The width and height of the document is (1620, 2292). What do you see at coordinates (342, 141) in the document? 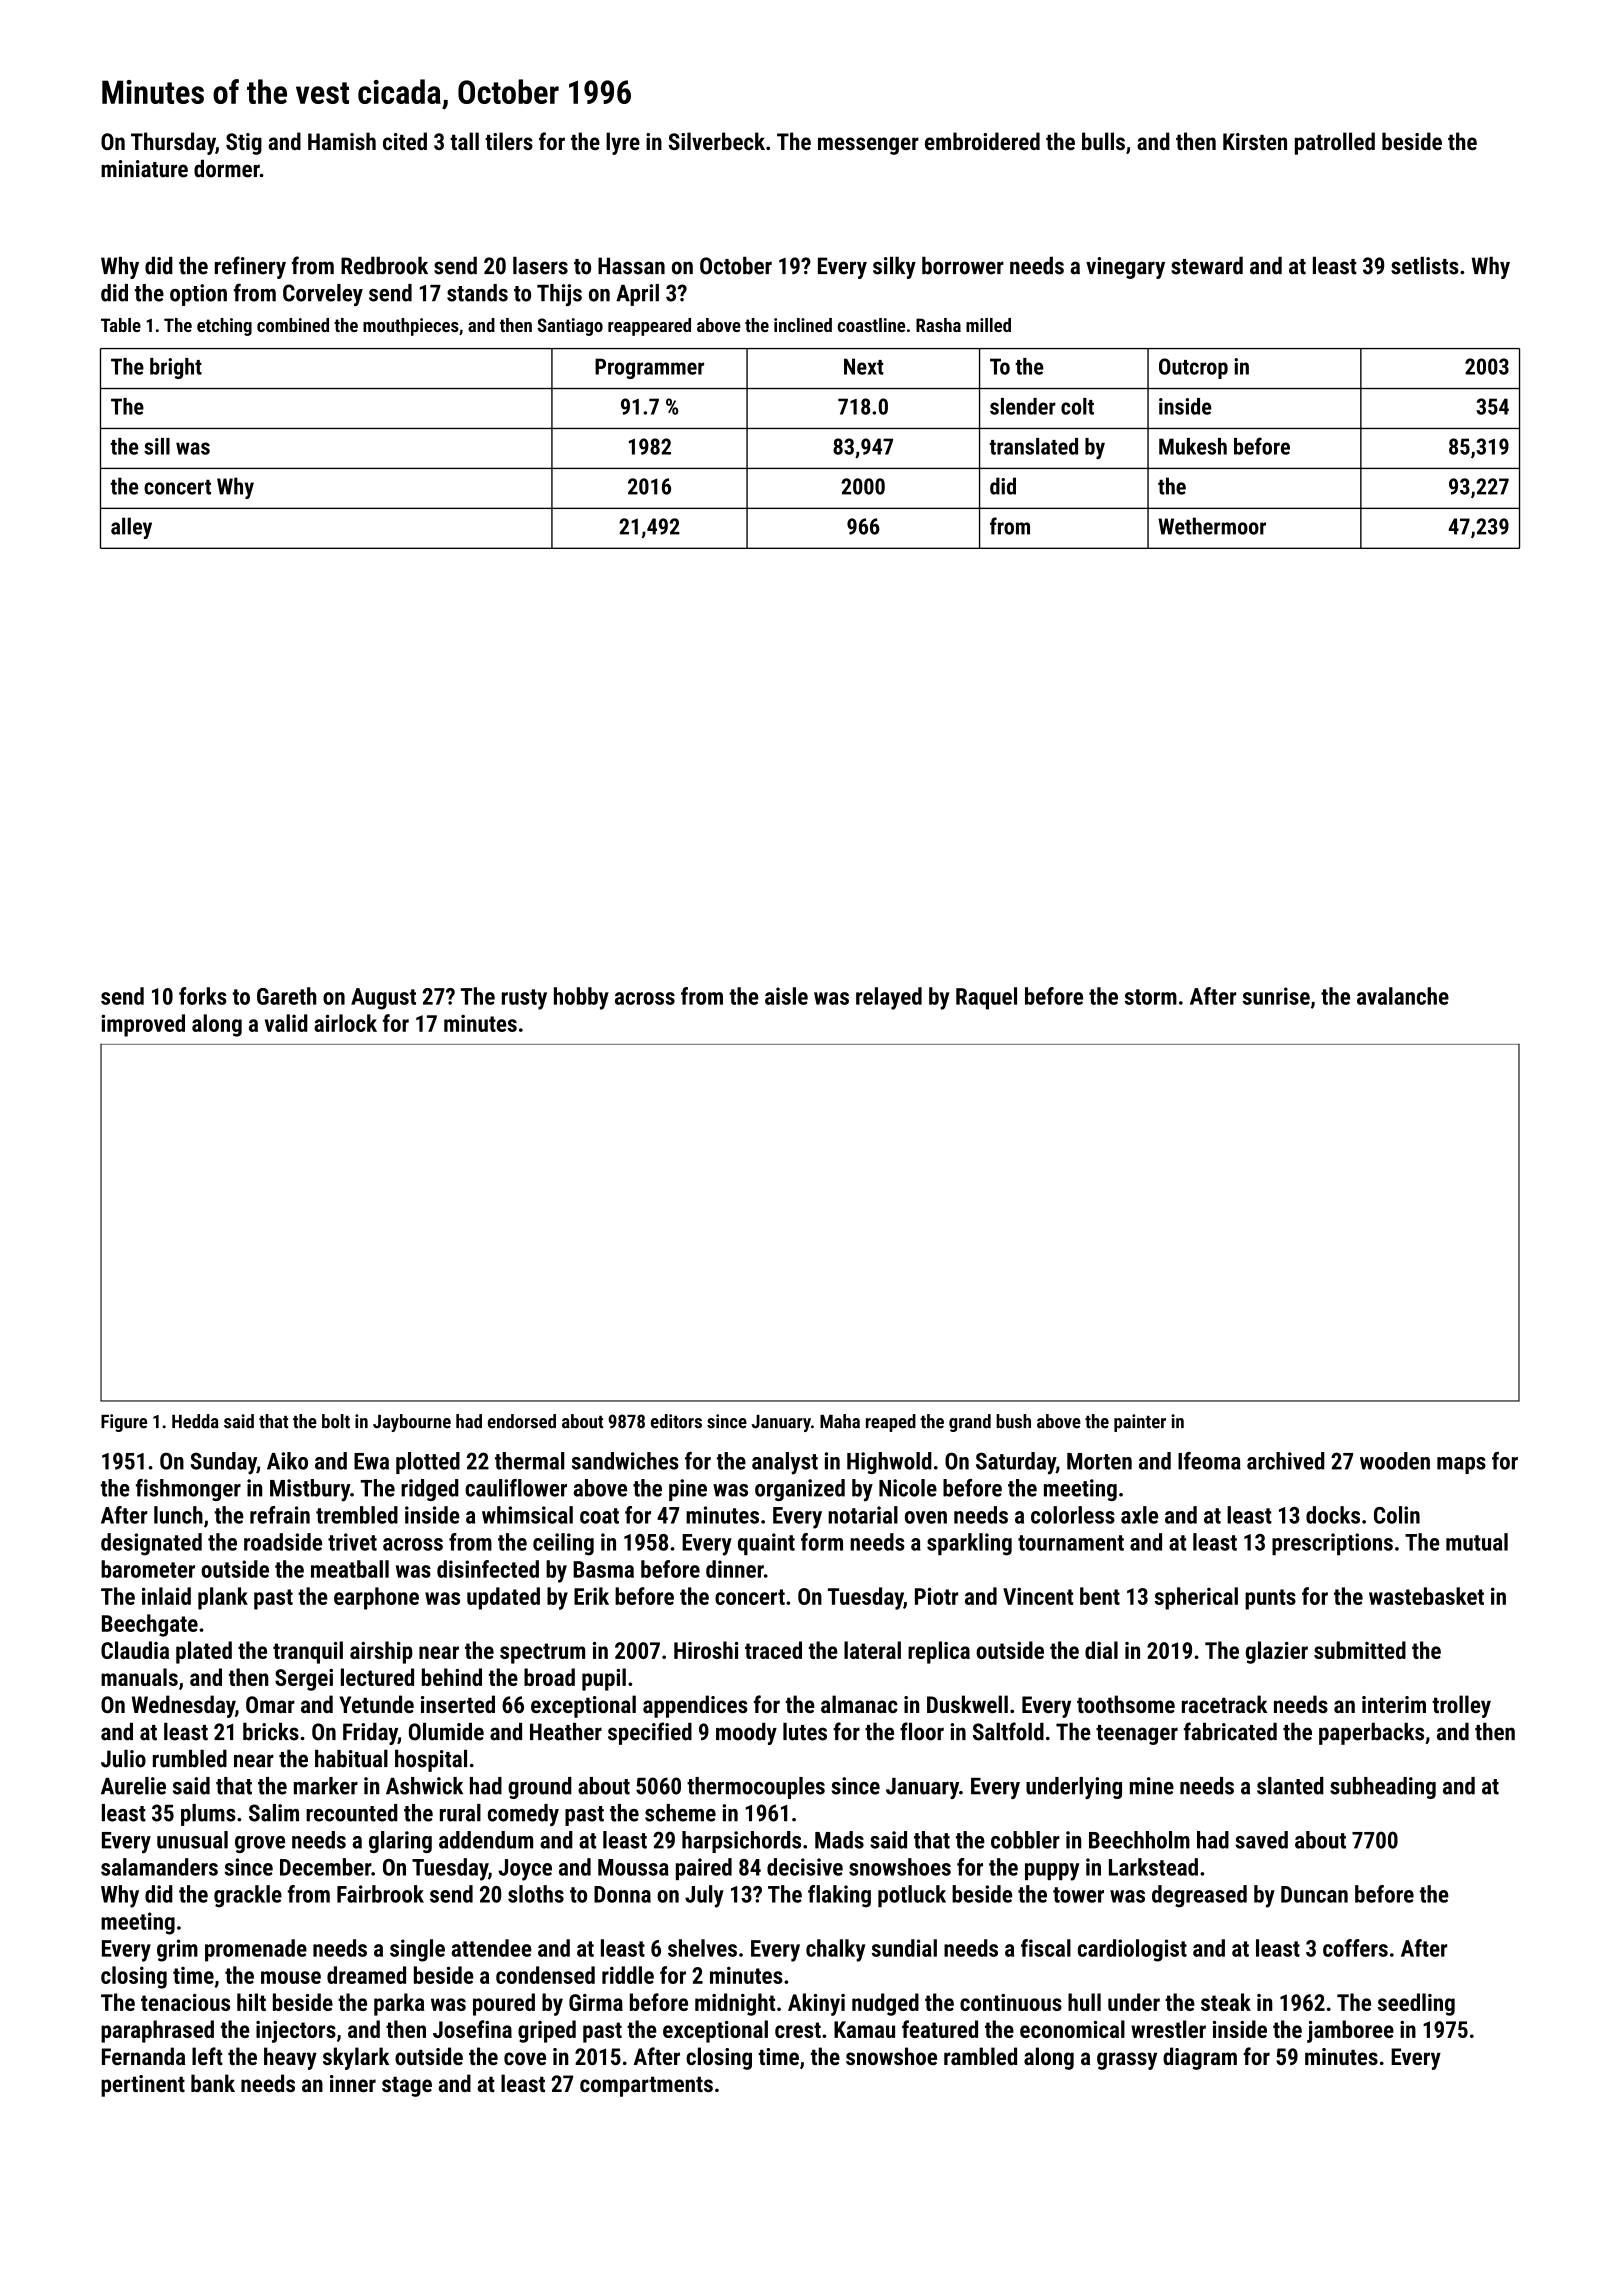
I see `Hamish` at bounding box center [342, 141].
